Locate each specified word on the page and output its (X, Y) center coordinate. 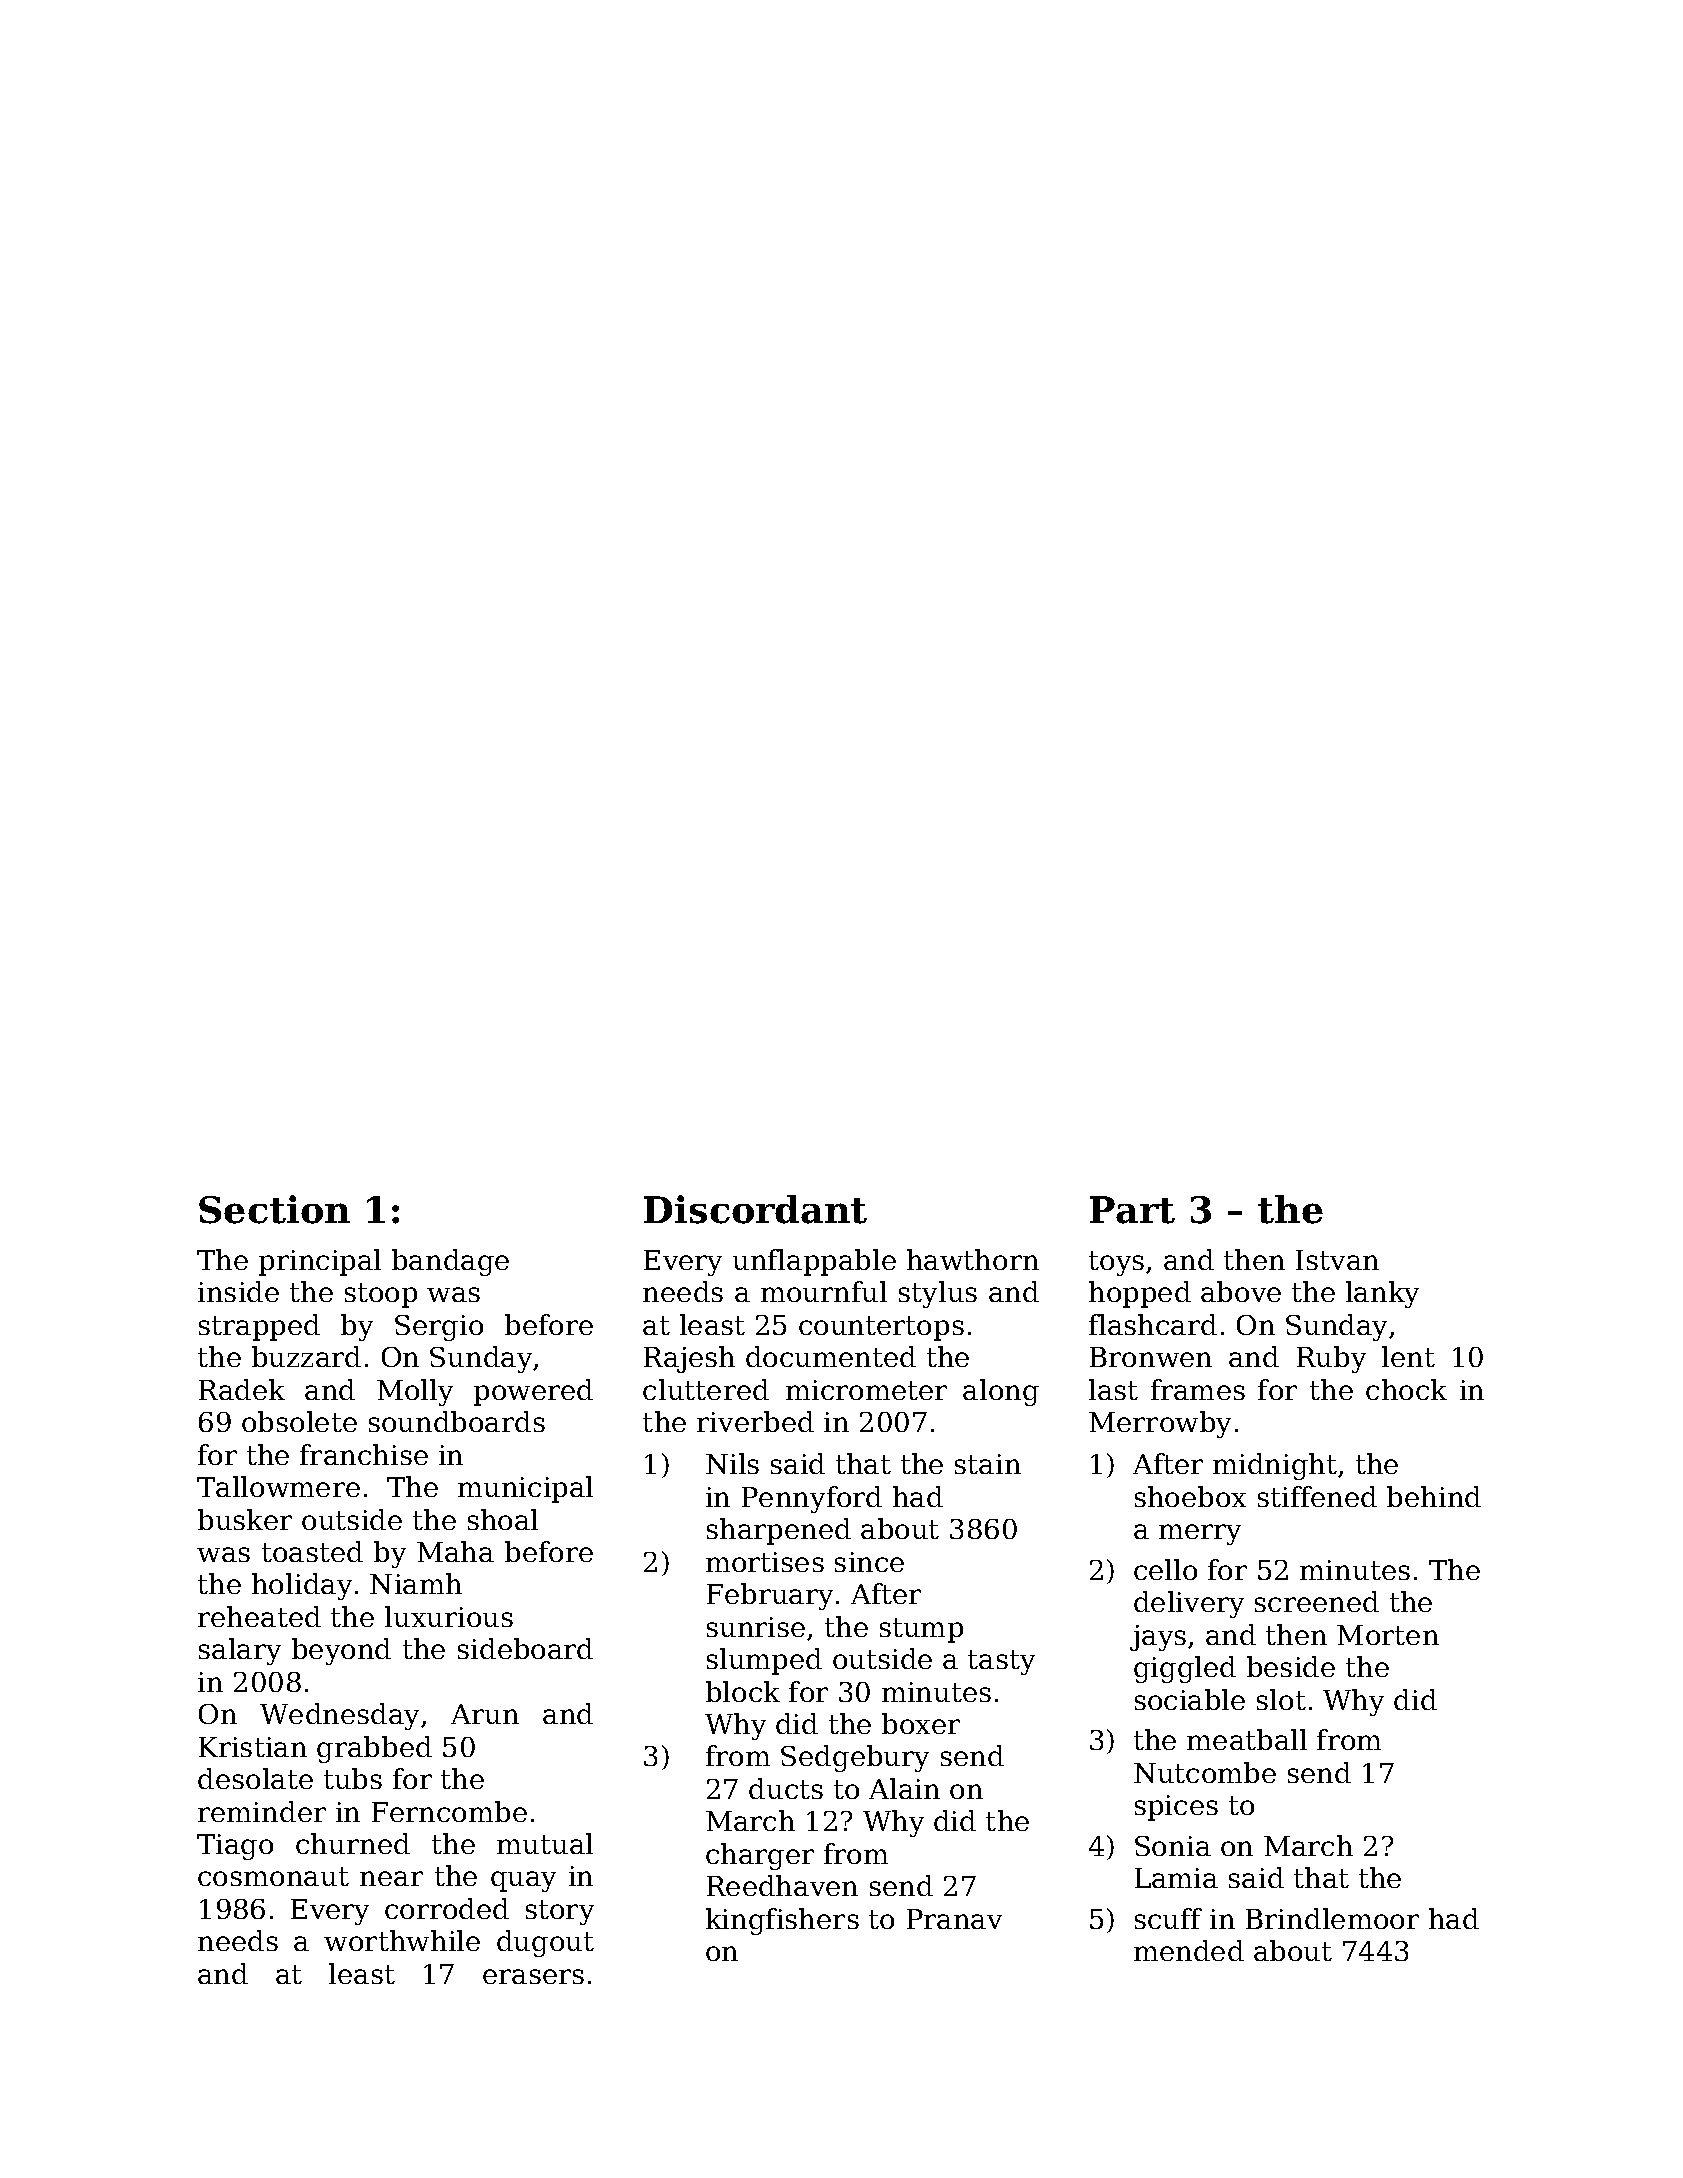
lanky (1382, 1294)
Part (1132, 1210)
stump (921, 1630)
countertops (881, 1328)
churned (353, 1843)
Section (274, 1209)
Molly (415, 1392)
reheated (259, 1616)
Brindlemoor (1332, 1918)
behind (1434, 1496)
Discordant (755, 1209)
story (560, 1912)
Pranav (954, 1919)
